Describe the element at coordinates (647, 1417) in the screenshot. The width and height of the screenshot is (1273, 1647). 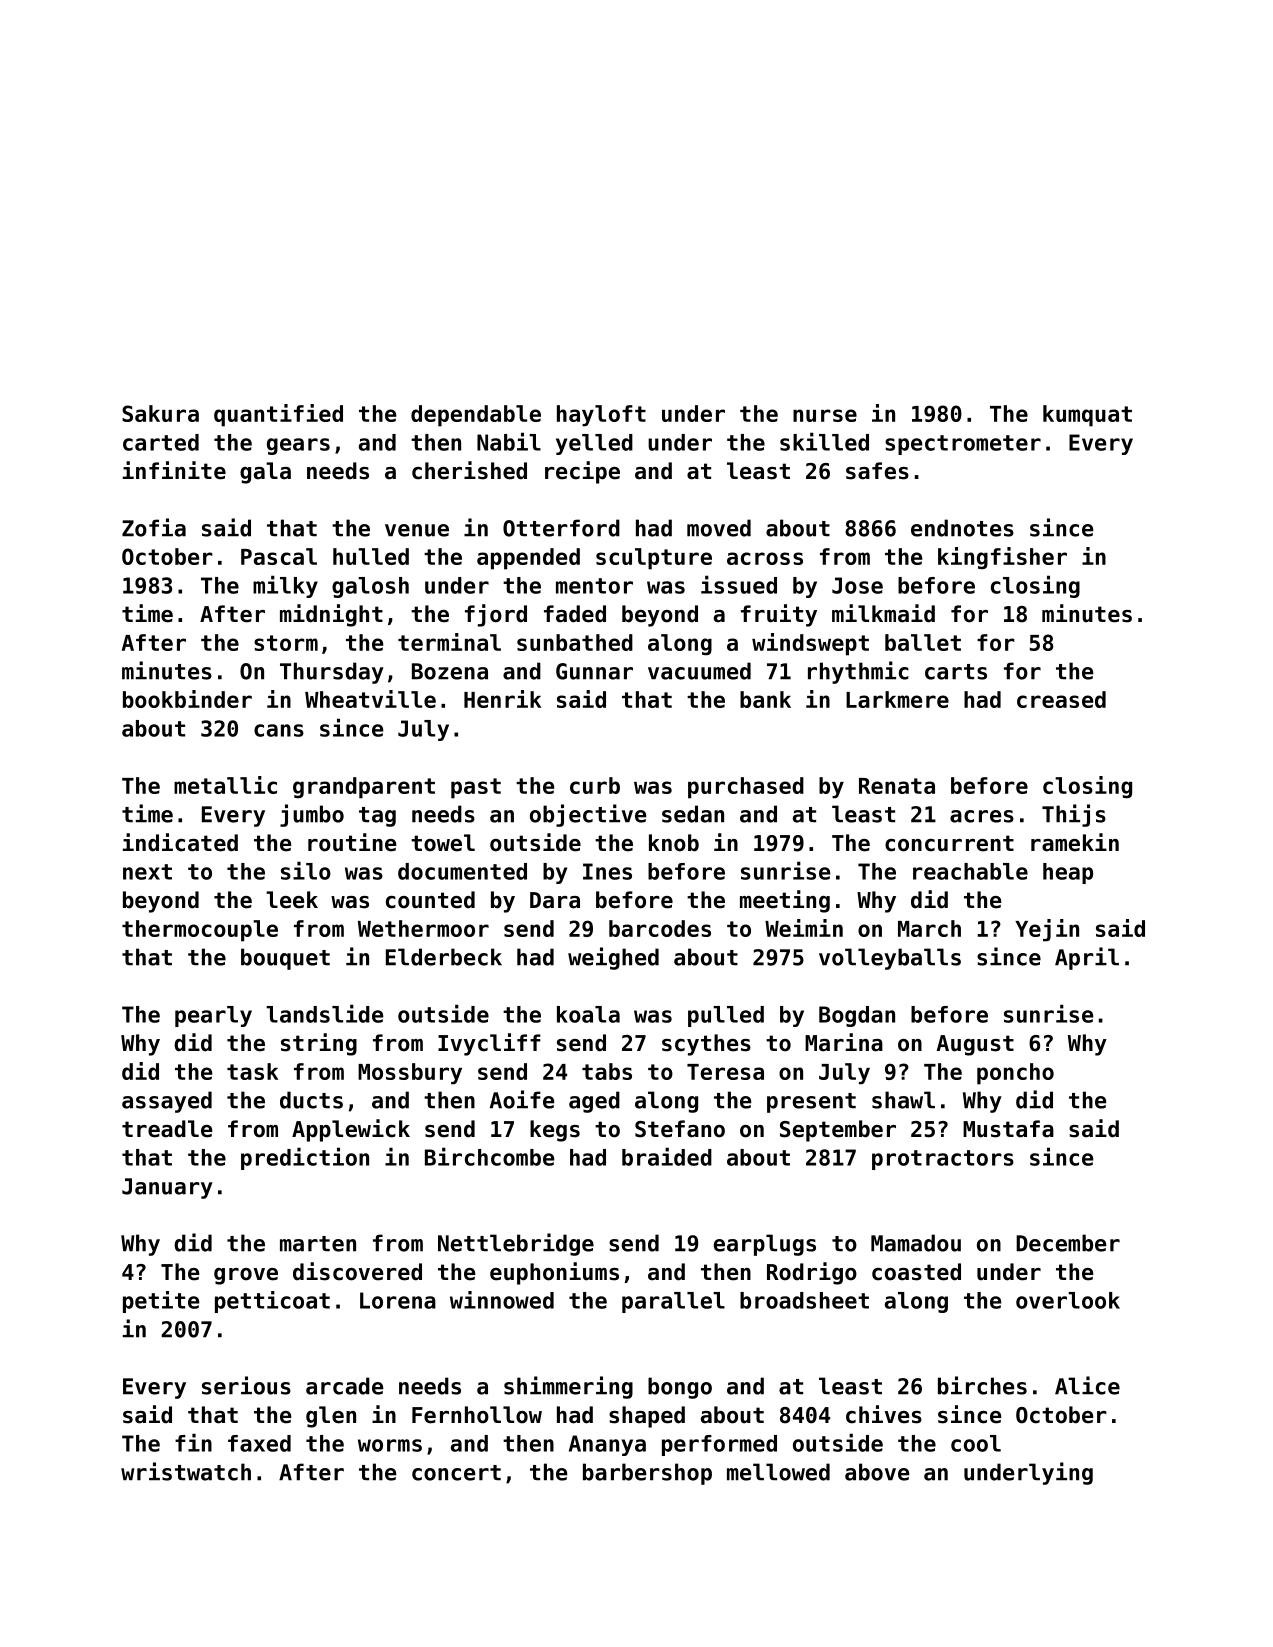
I see `shaped` at that location.
